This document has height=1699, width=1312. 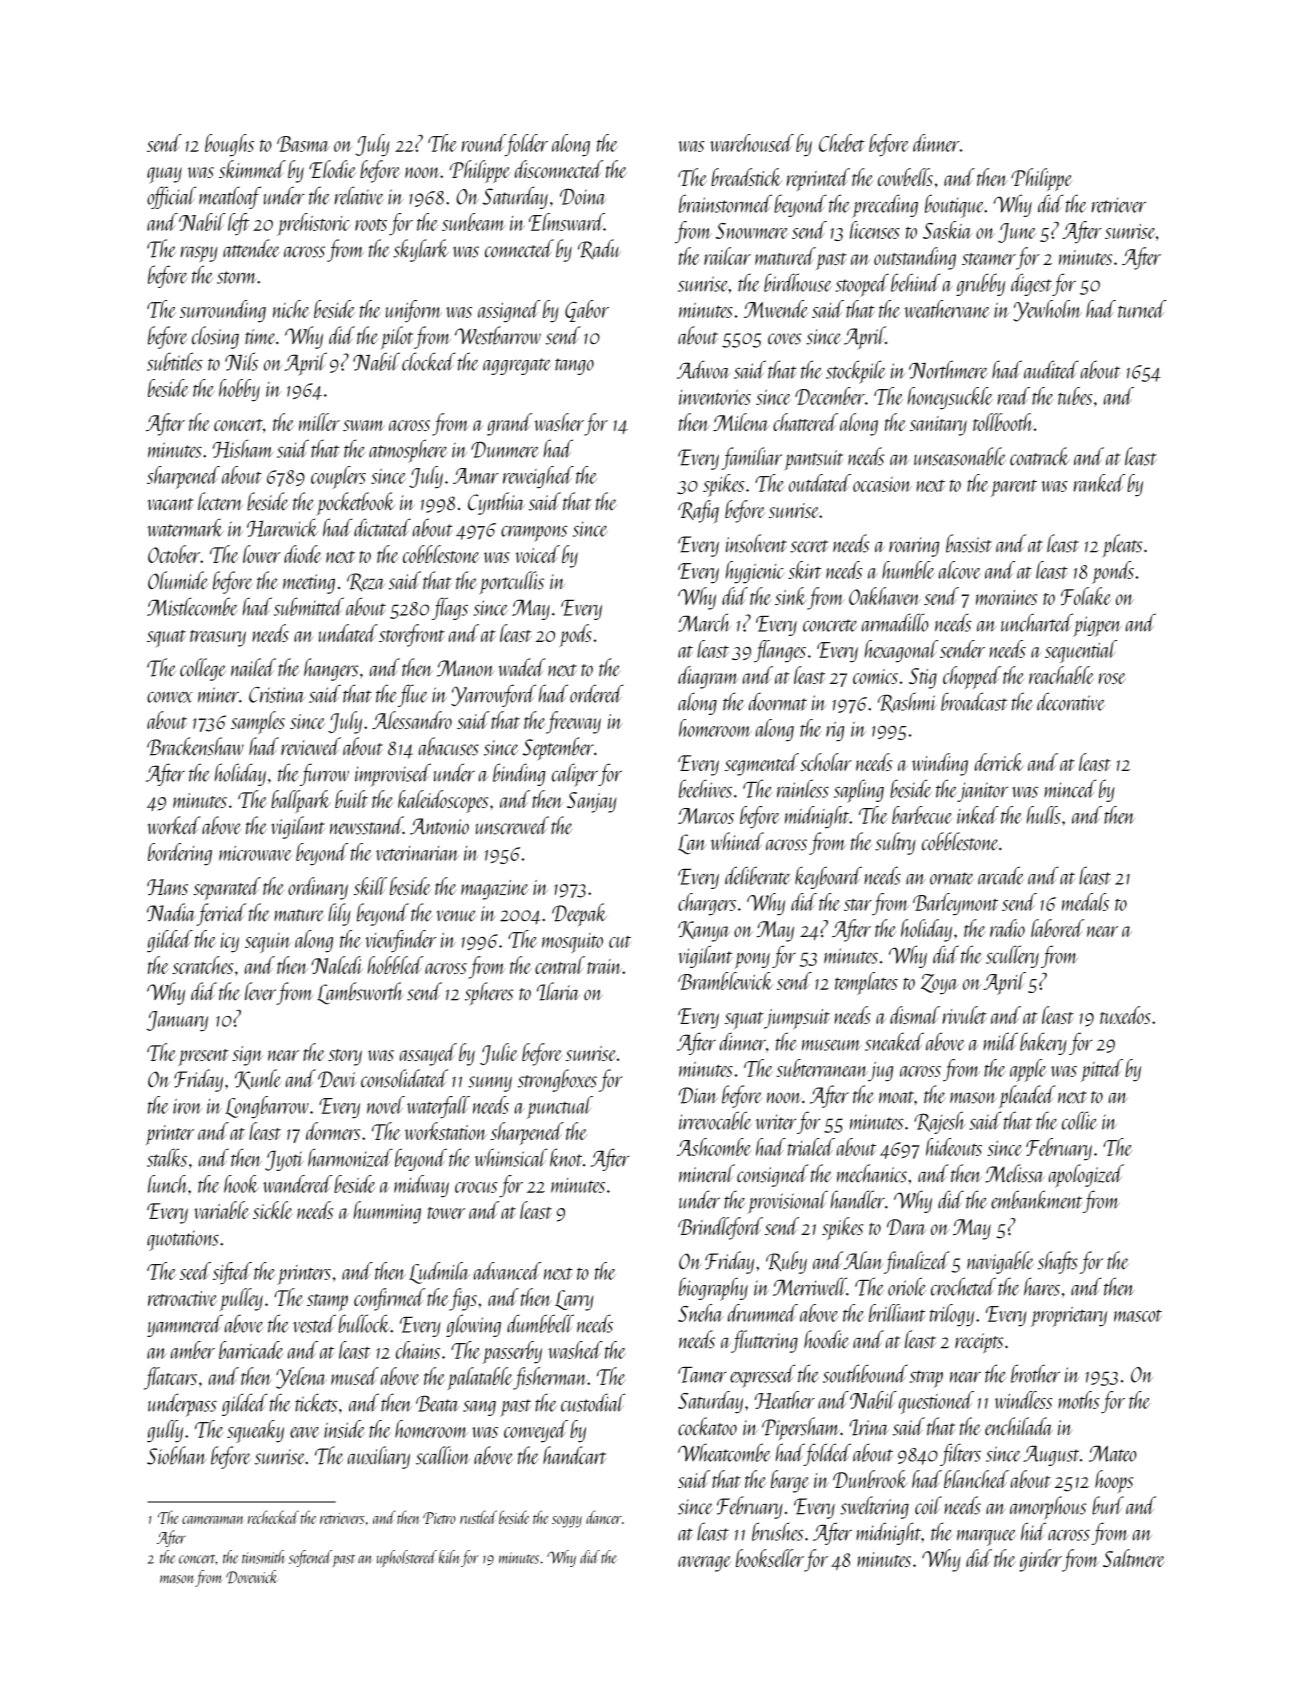 What do you see at coordinates (828, 877) in the document?
I see `keyboard` at bounding box center [828, 877].
